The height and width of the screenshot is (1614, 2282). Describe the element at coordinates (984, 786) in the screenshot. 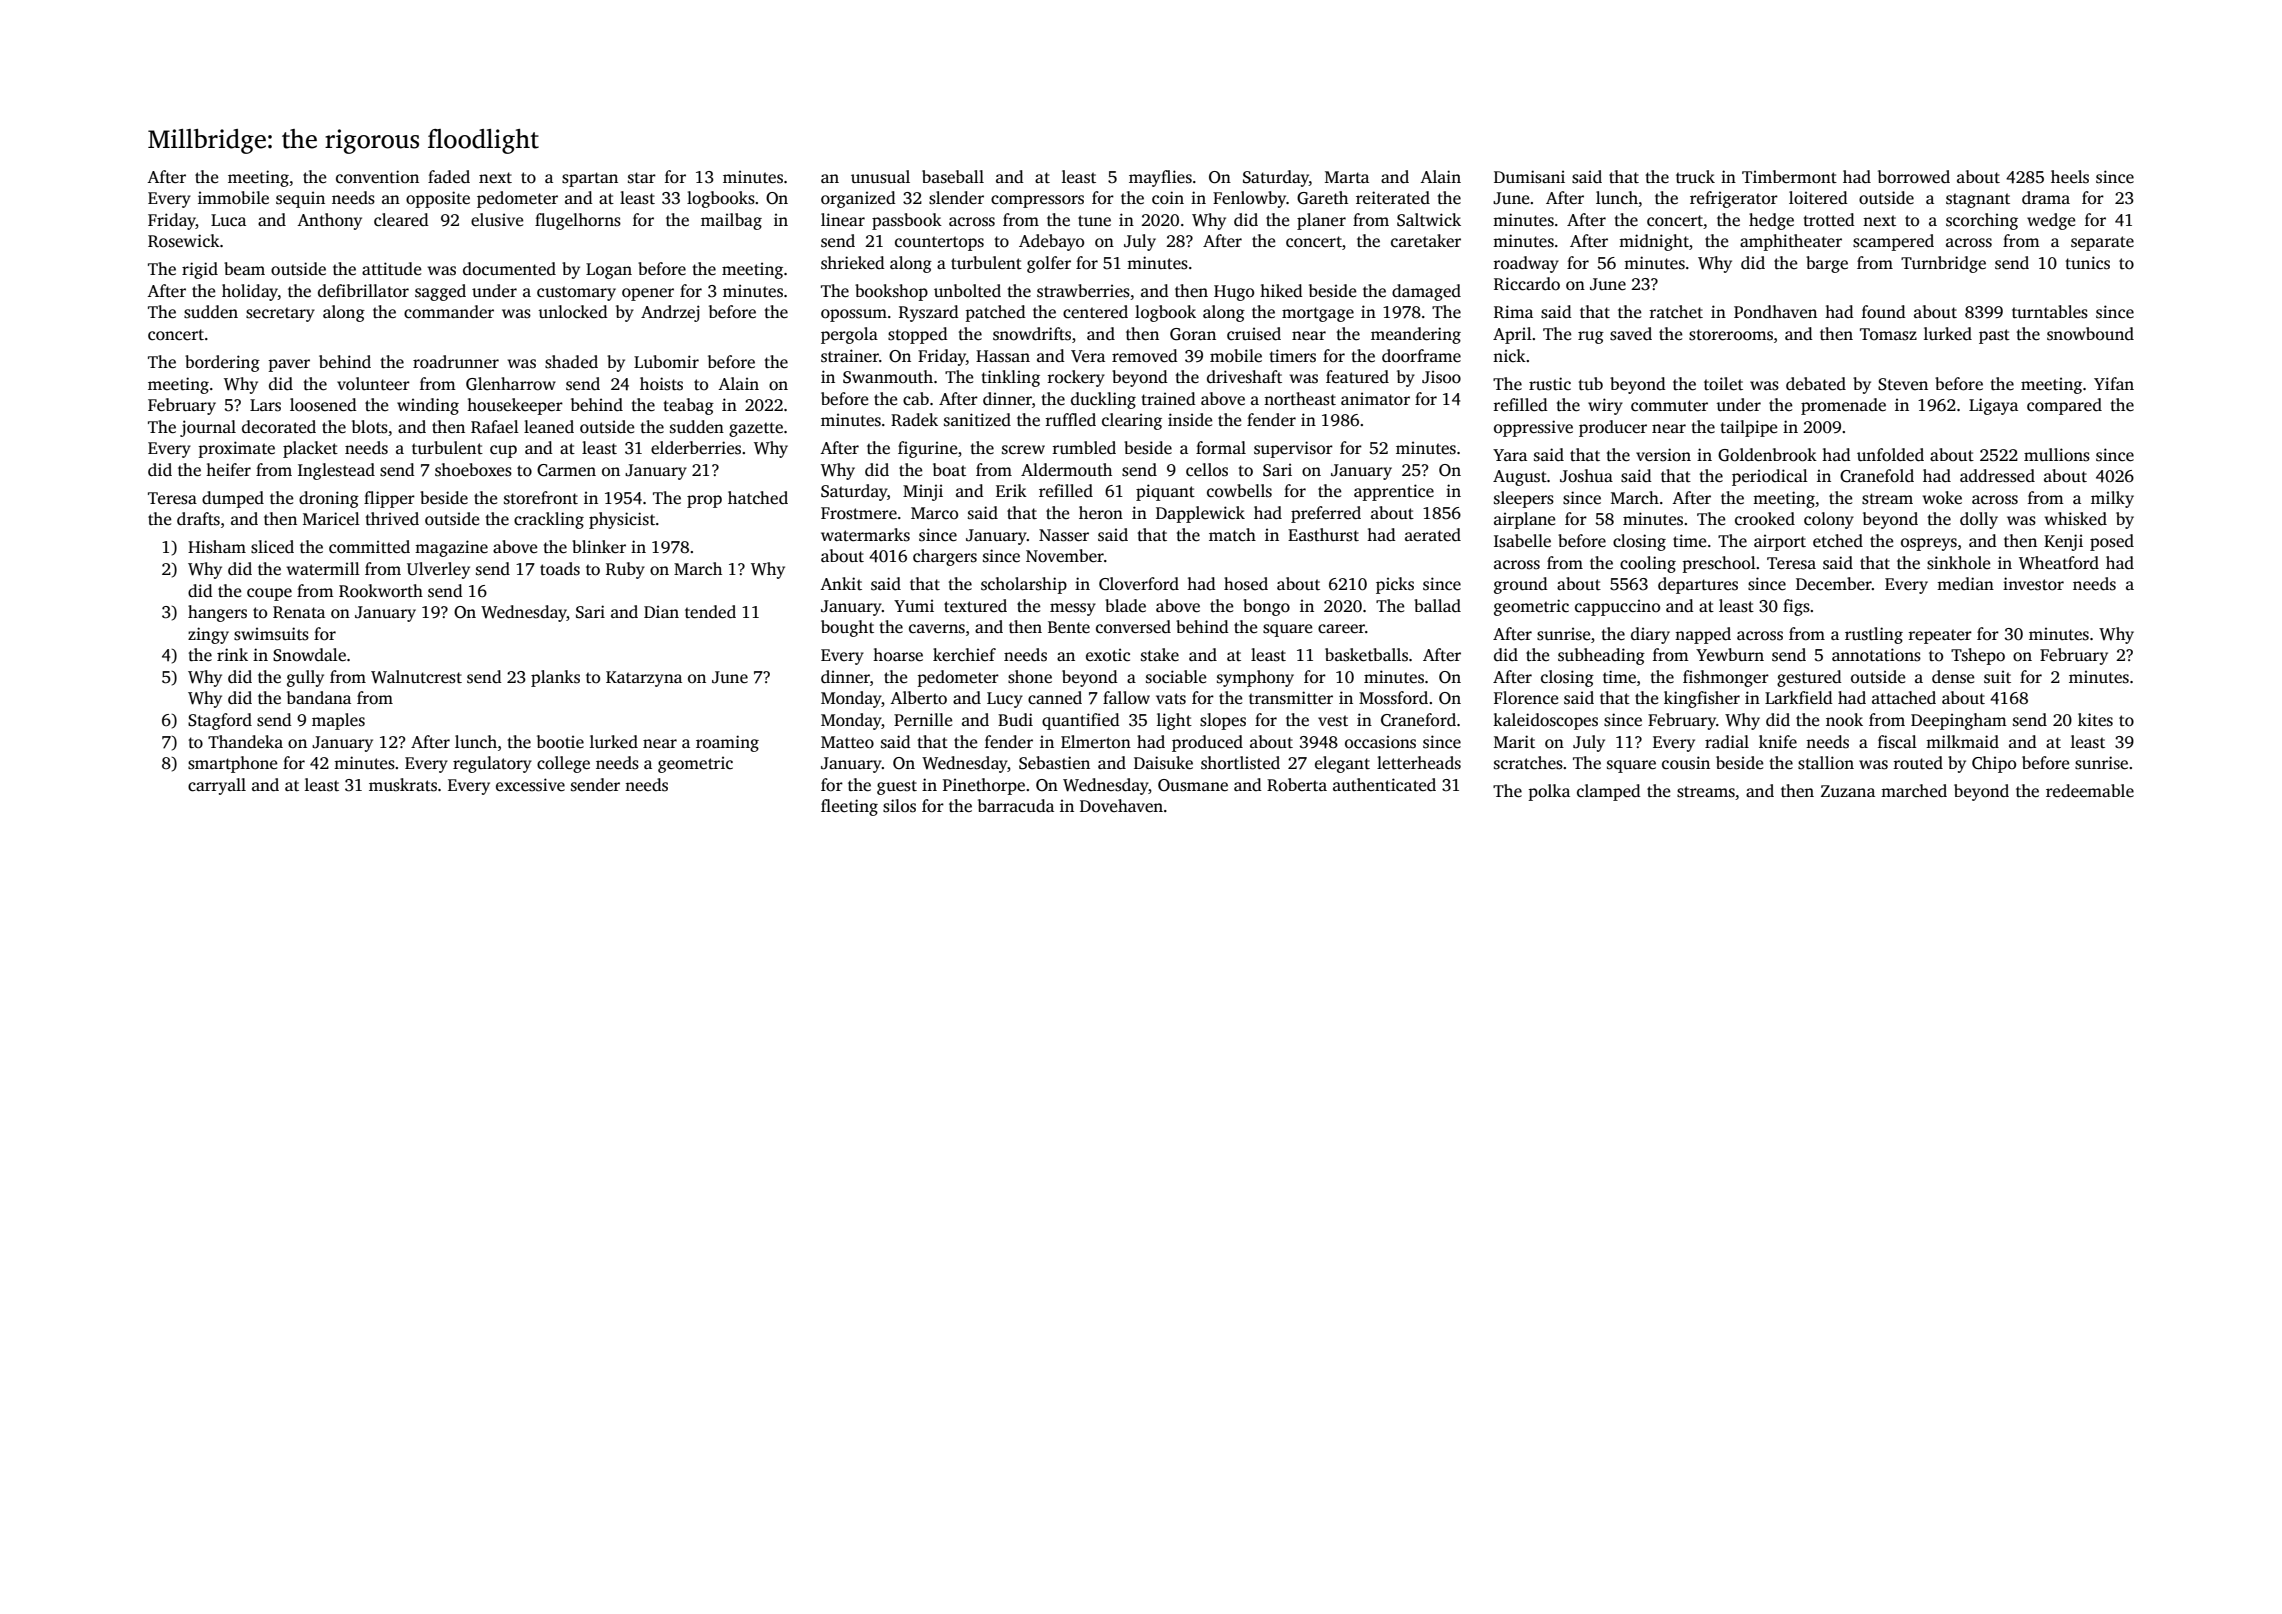

I see `Pinethorpe` at that location.
